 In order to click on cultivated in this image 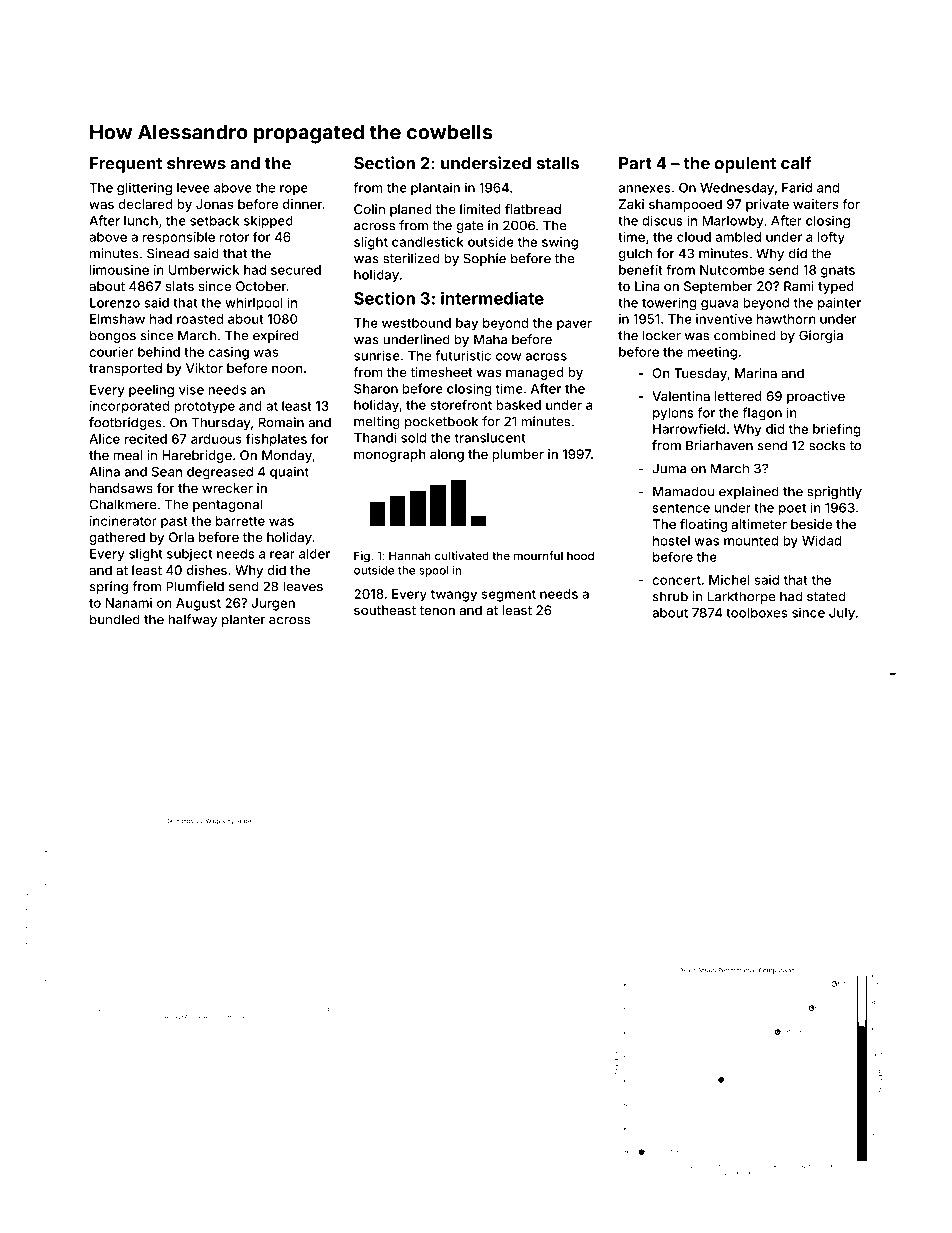, I will do `click(462, 555)`.
